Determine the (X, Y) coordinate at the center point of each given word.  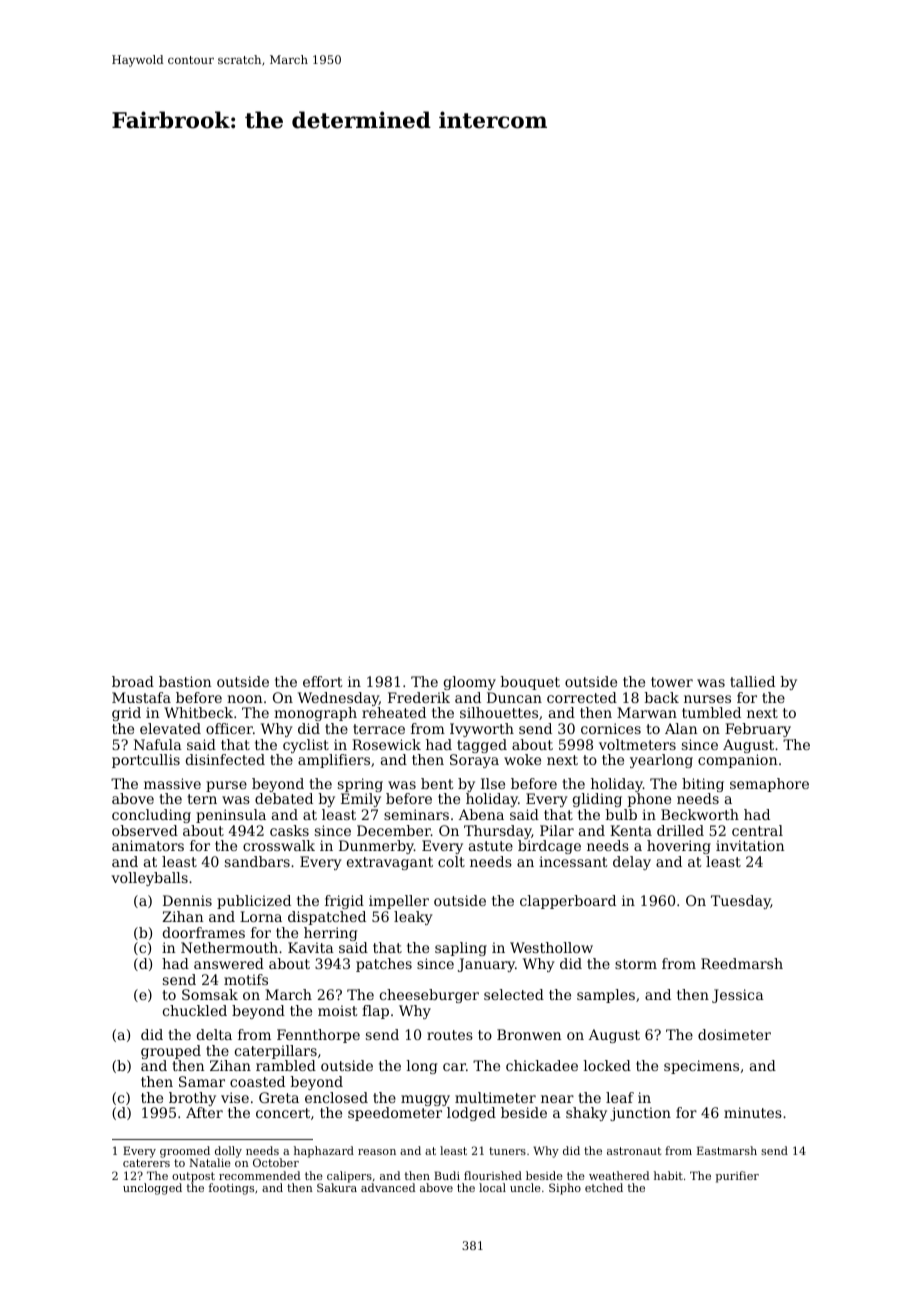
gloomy (470, 683)
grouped (171, 1052)
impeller (399, 902)
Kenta (631, 830)
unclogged (152, 1189)
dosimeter (734, 1034)
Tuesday (741, 902)
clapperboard (568, 902)
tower (672, 682)
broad (133, 681)
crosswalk (279, 845)
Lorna (261, 916)
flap (375, 1012)
